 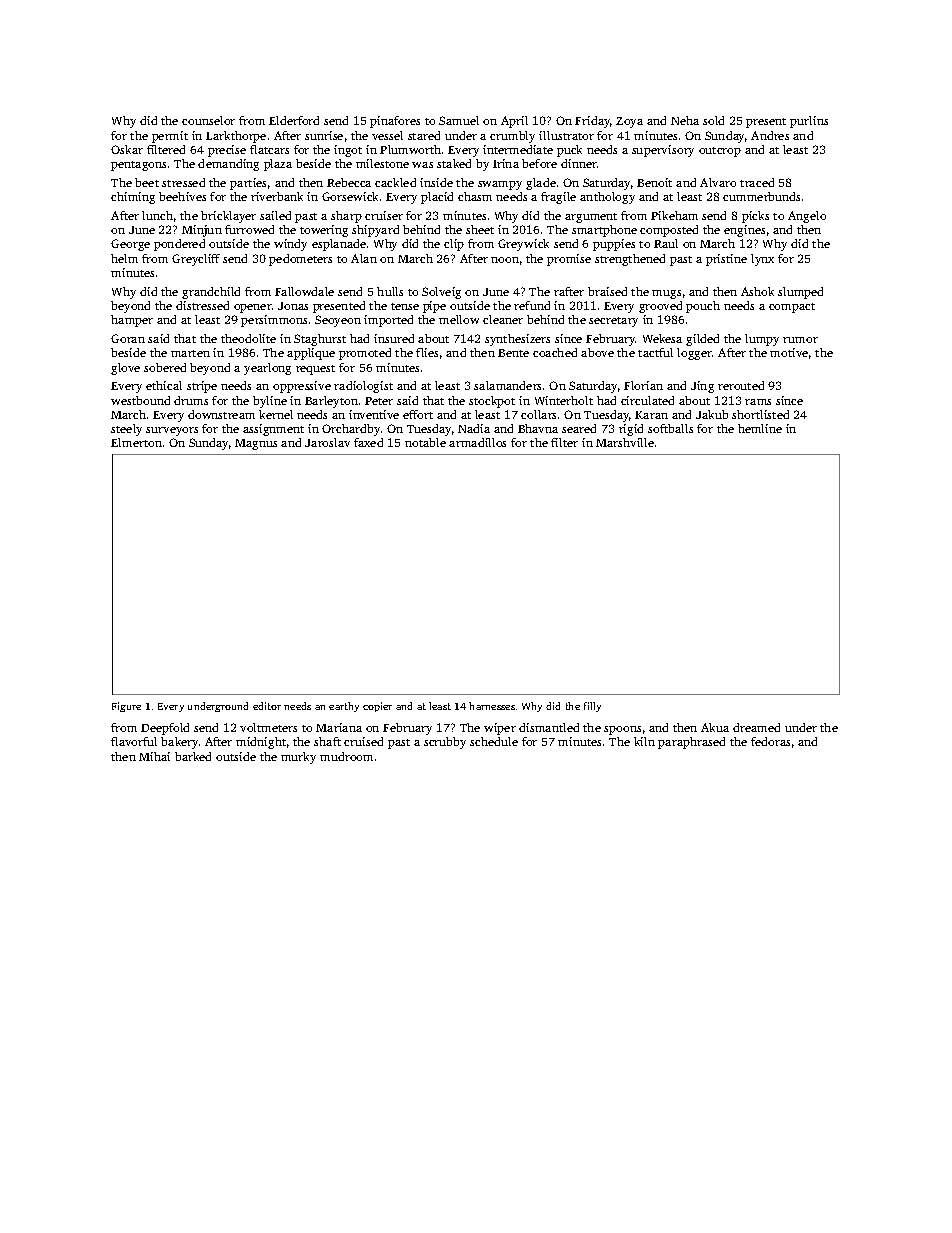 What do you see at coordinates (592, 122) in the page?
I see `Friday` at bounding box center [592, 122].
